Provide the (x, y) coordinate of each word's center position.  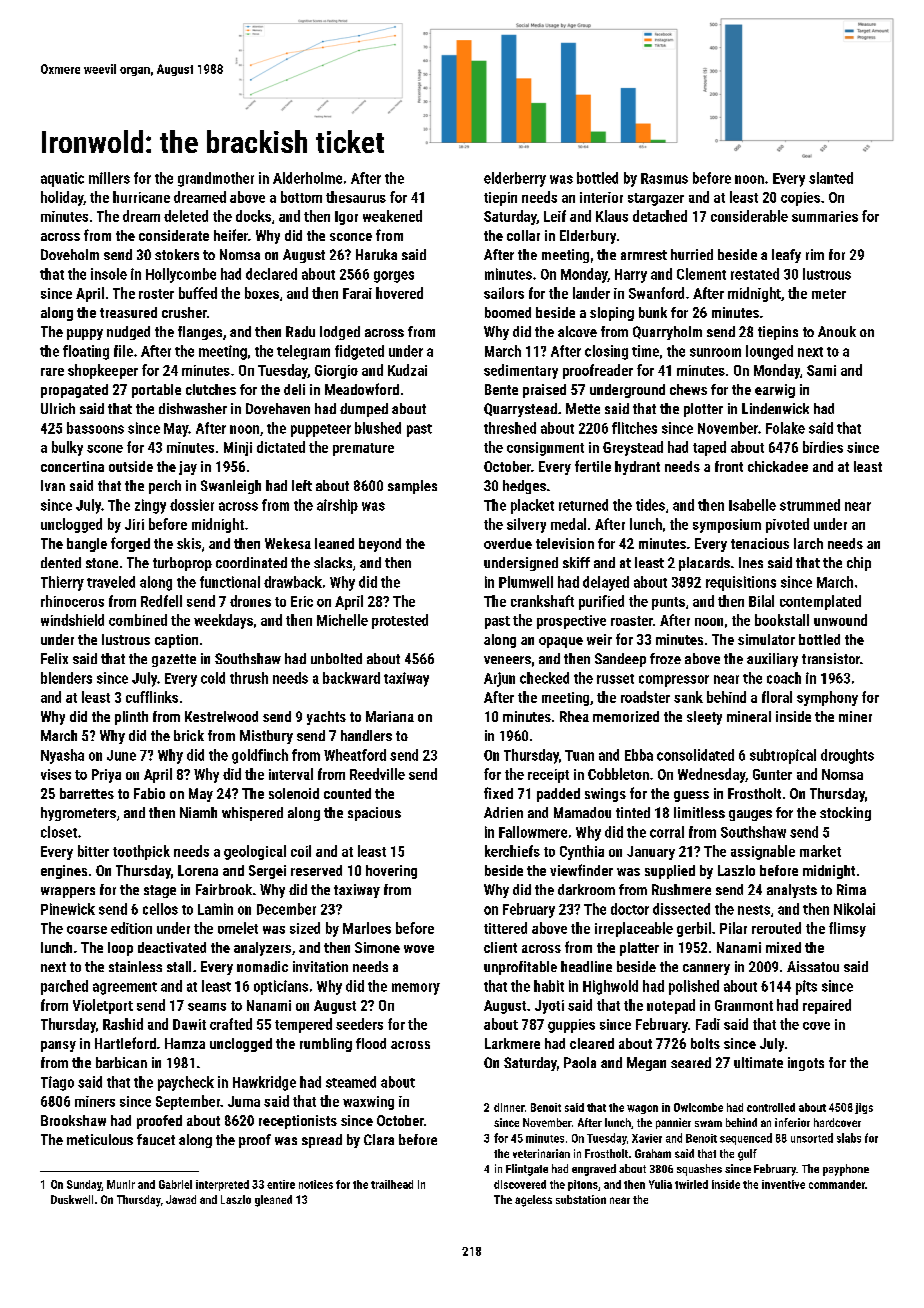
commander (837, 1184)
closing (606, 352)
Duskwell (72, 1199)
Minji (238, 449)
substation (581, 1199)
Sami (821, 370)
